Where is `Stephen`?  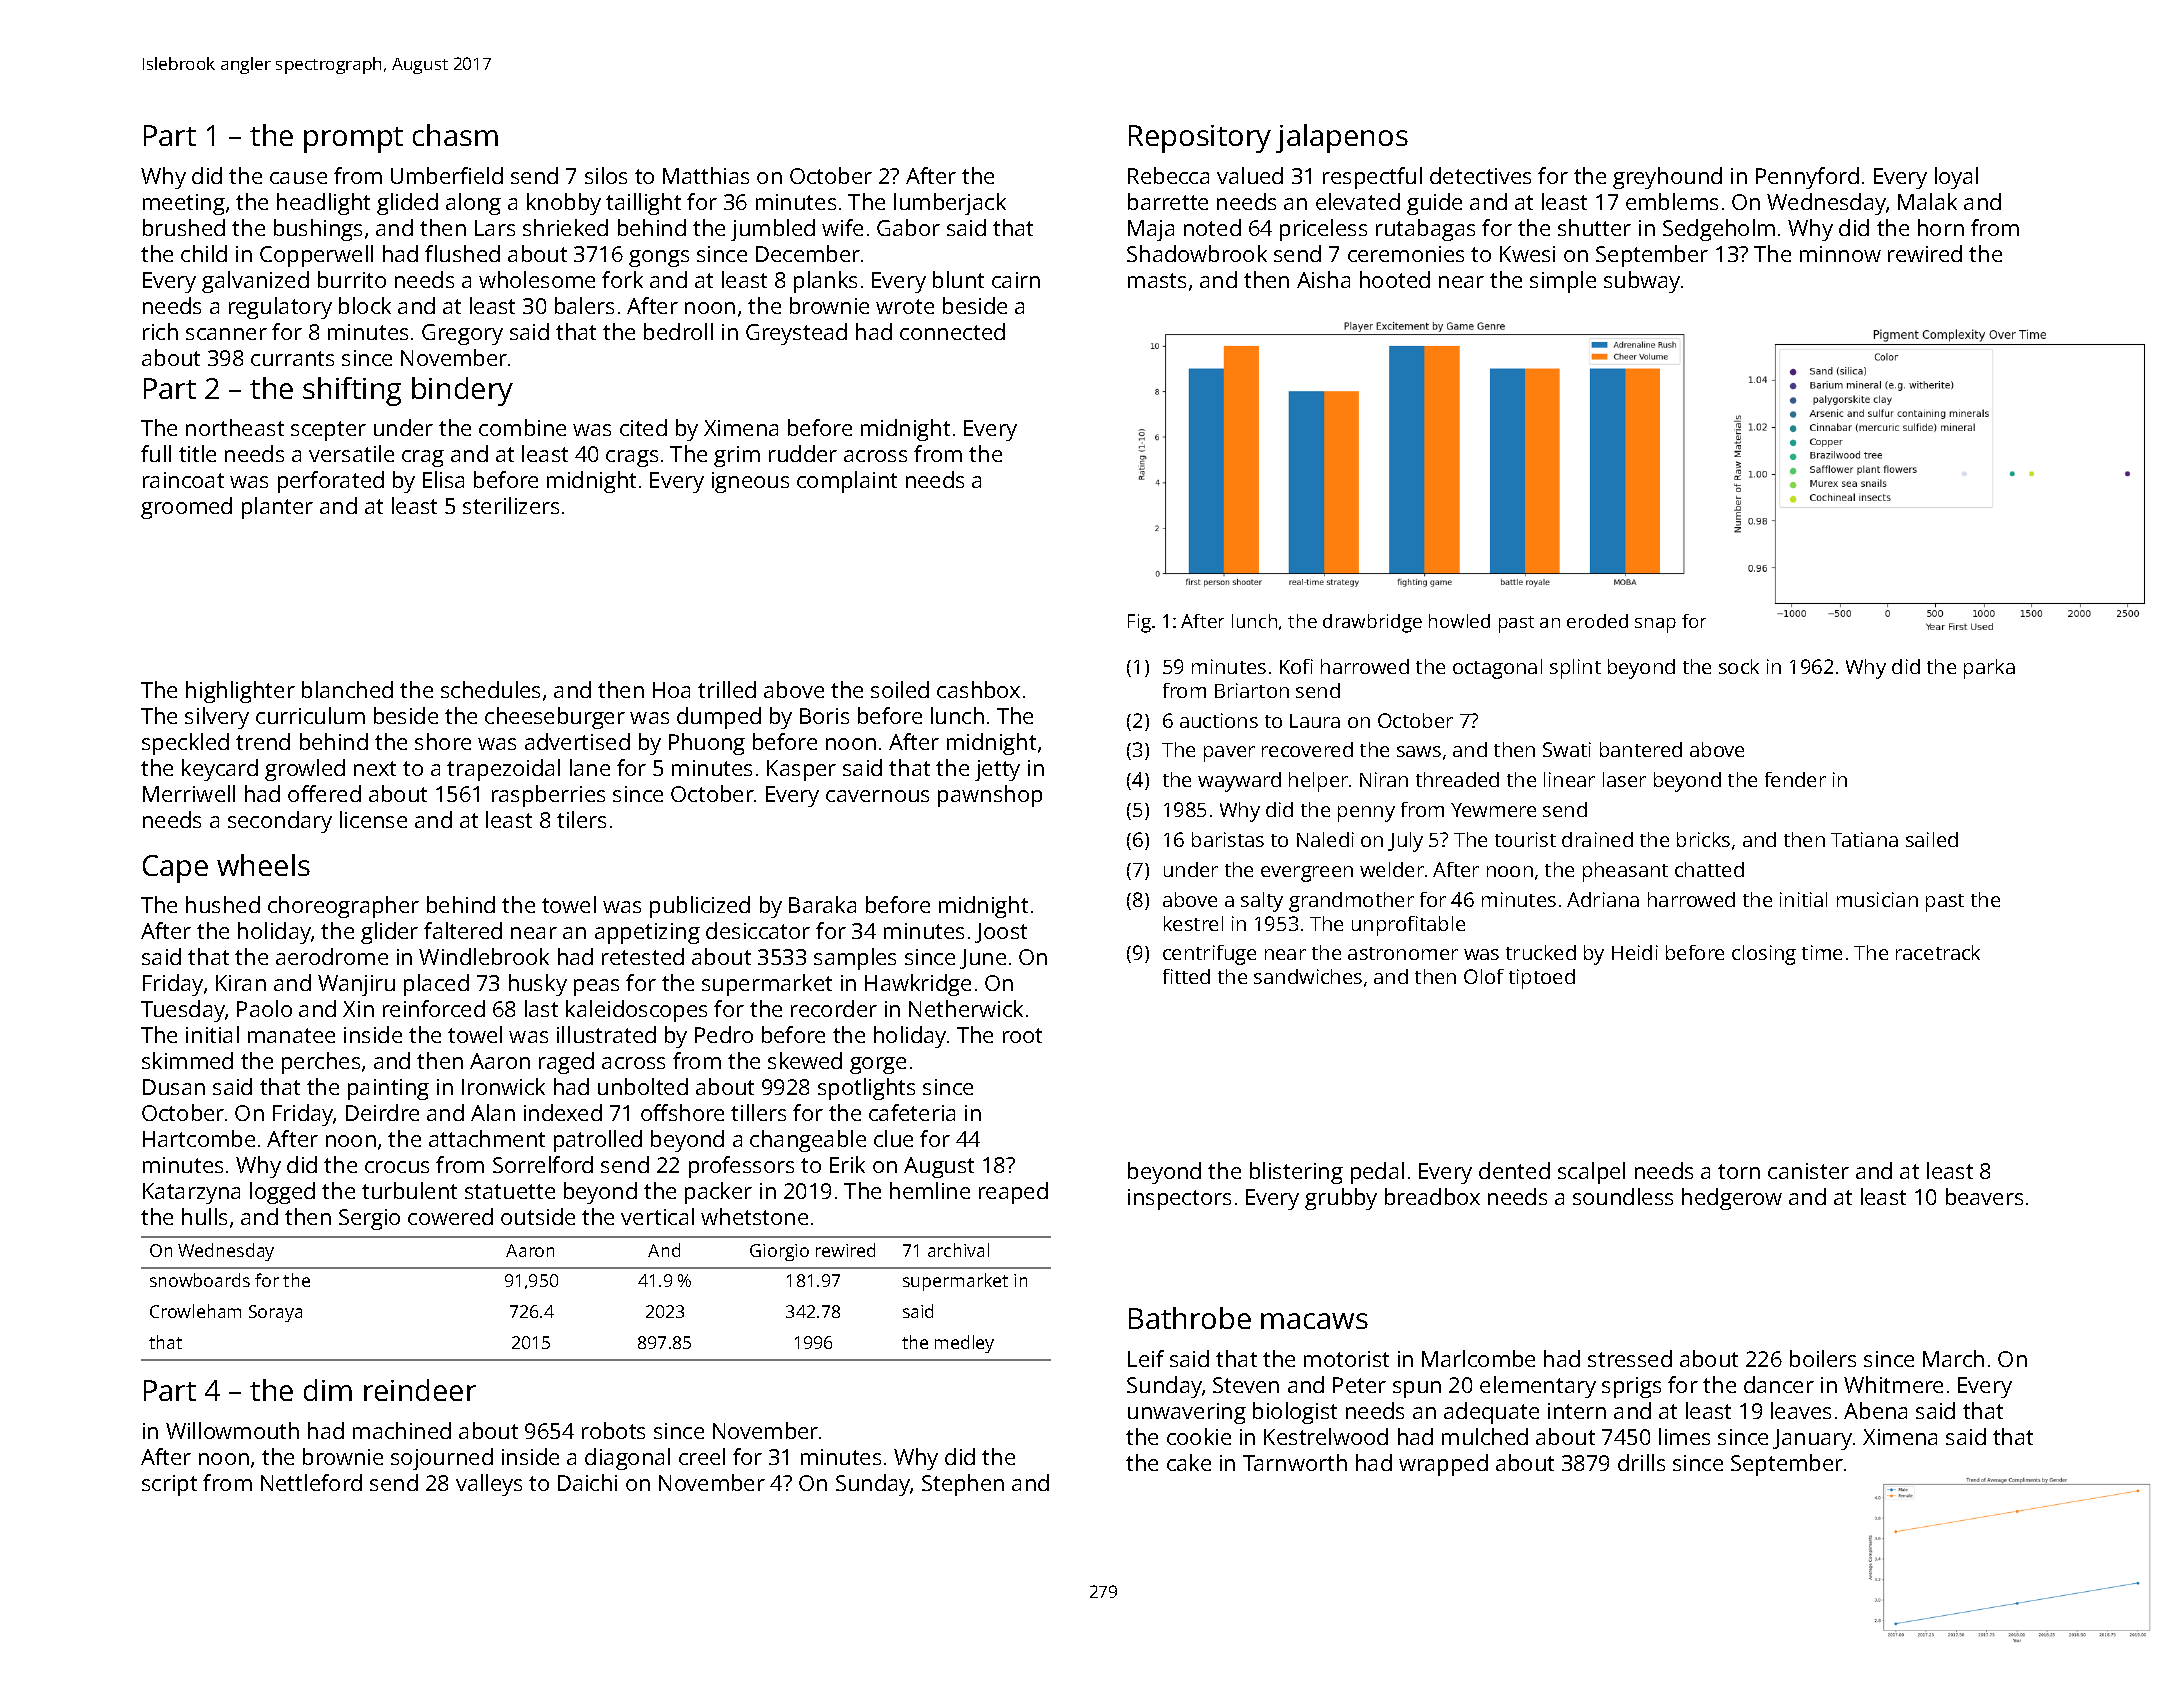 Stephen is located at coordinates (963, 1485).
